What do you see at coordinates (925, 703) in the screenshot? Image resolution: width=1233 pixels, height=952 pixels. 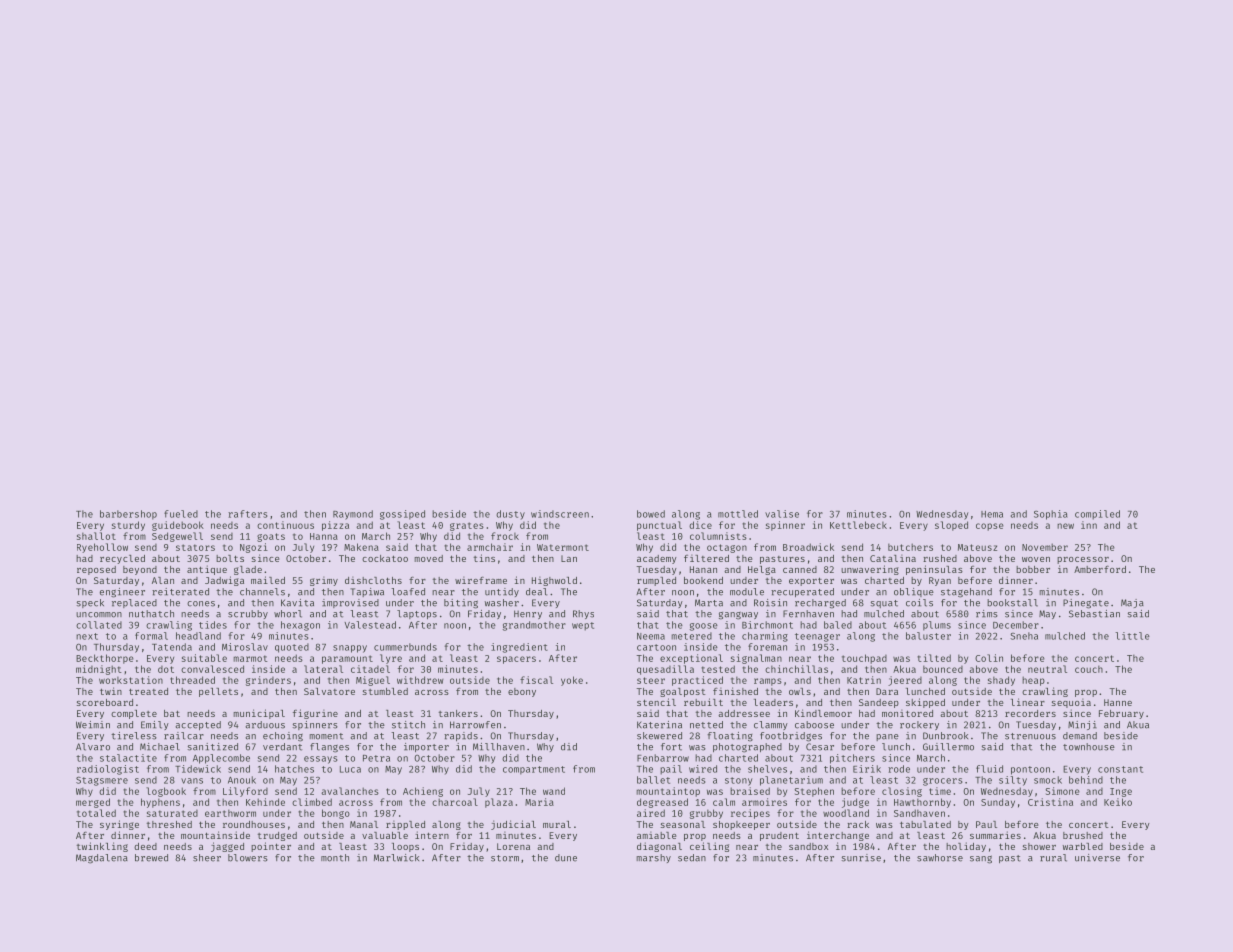 I see `skipped` at bounding box center [925, 703].
